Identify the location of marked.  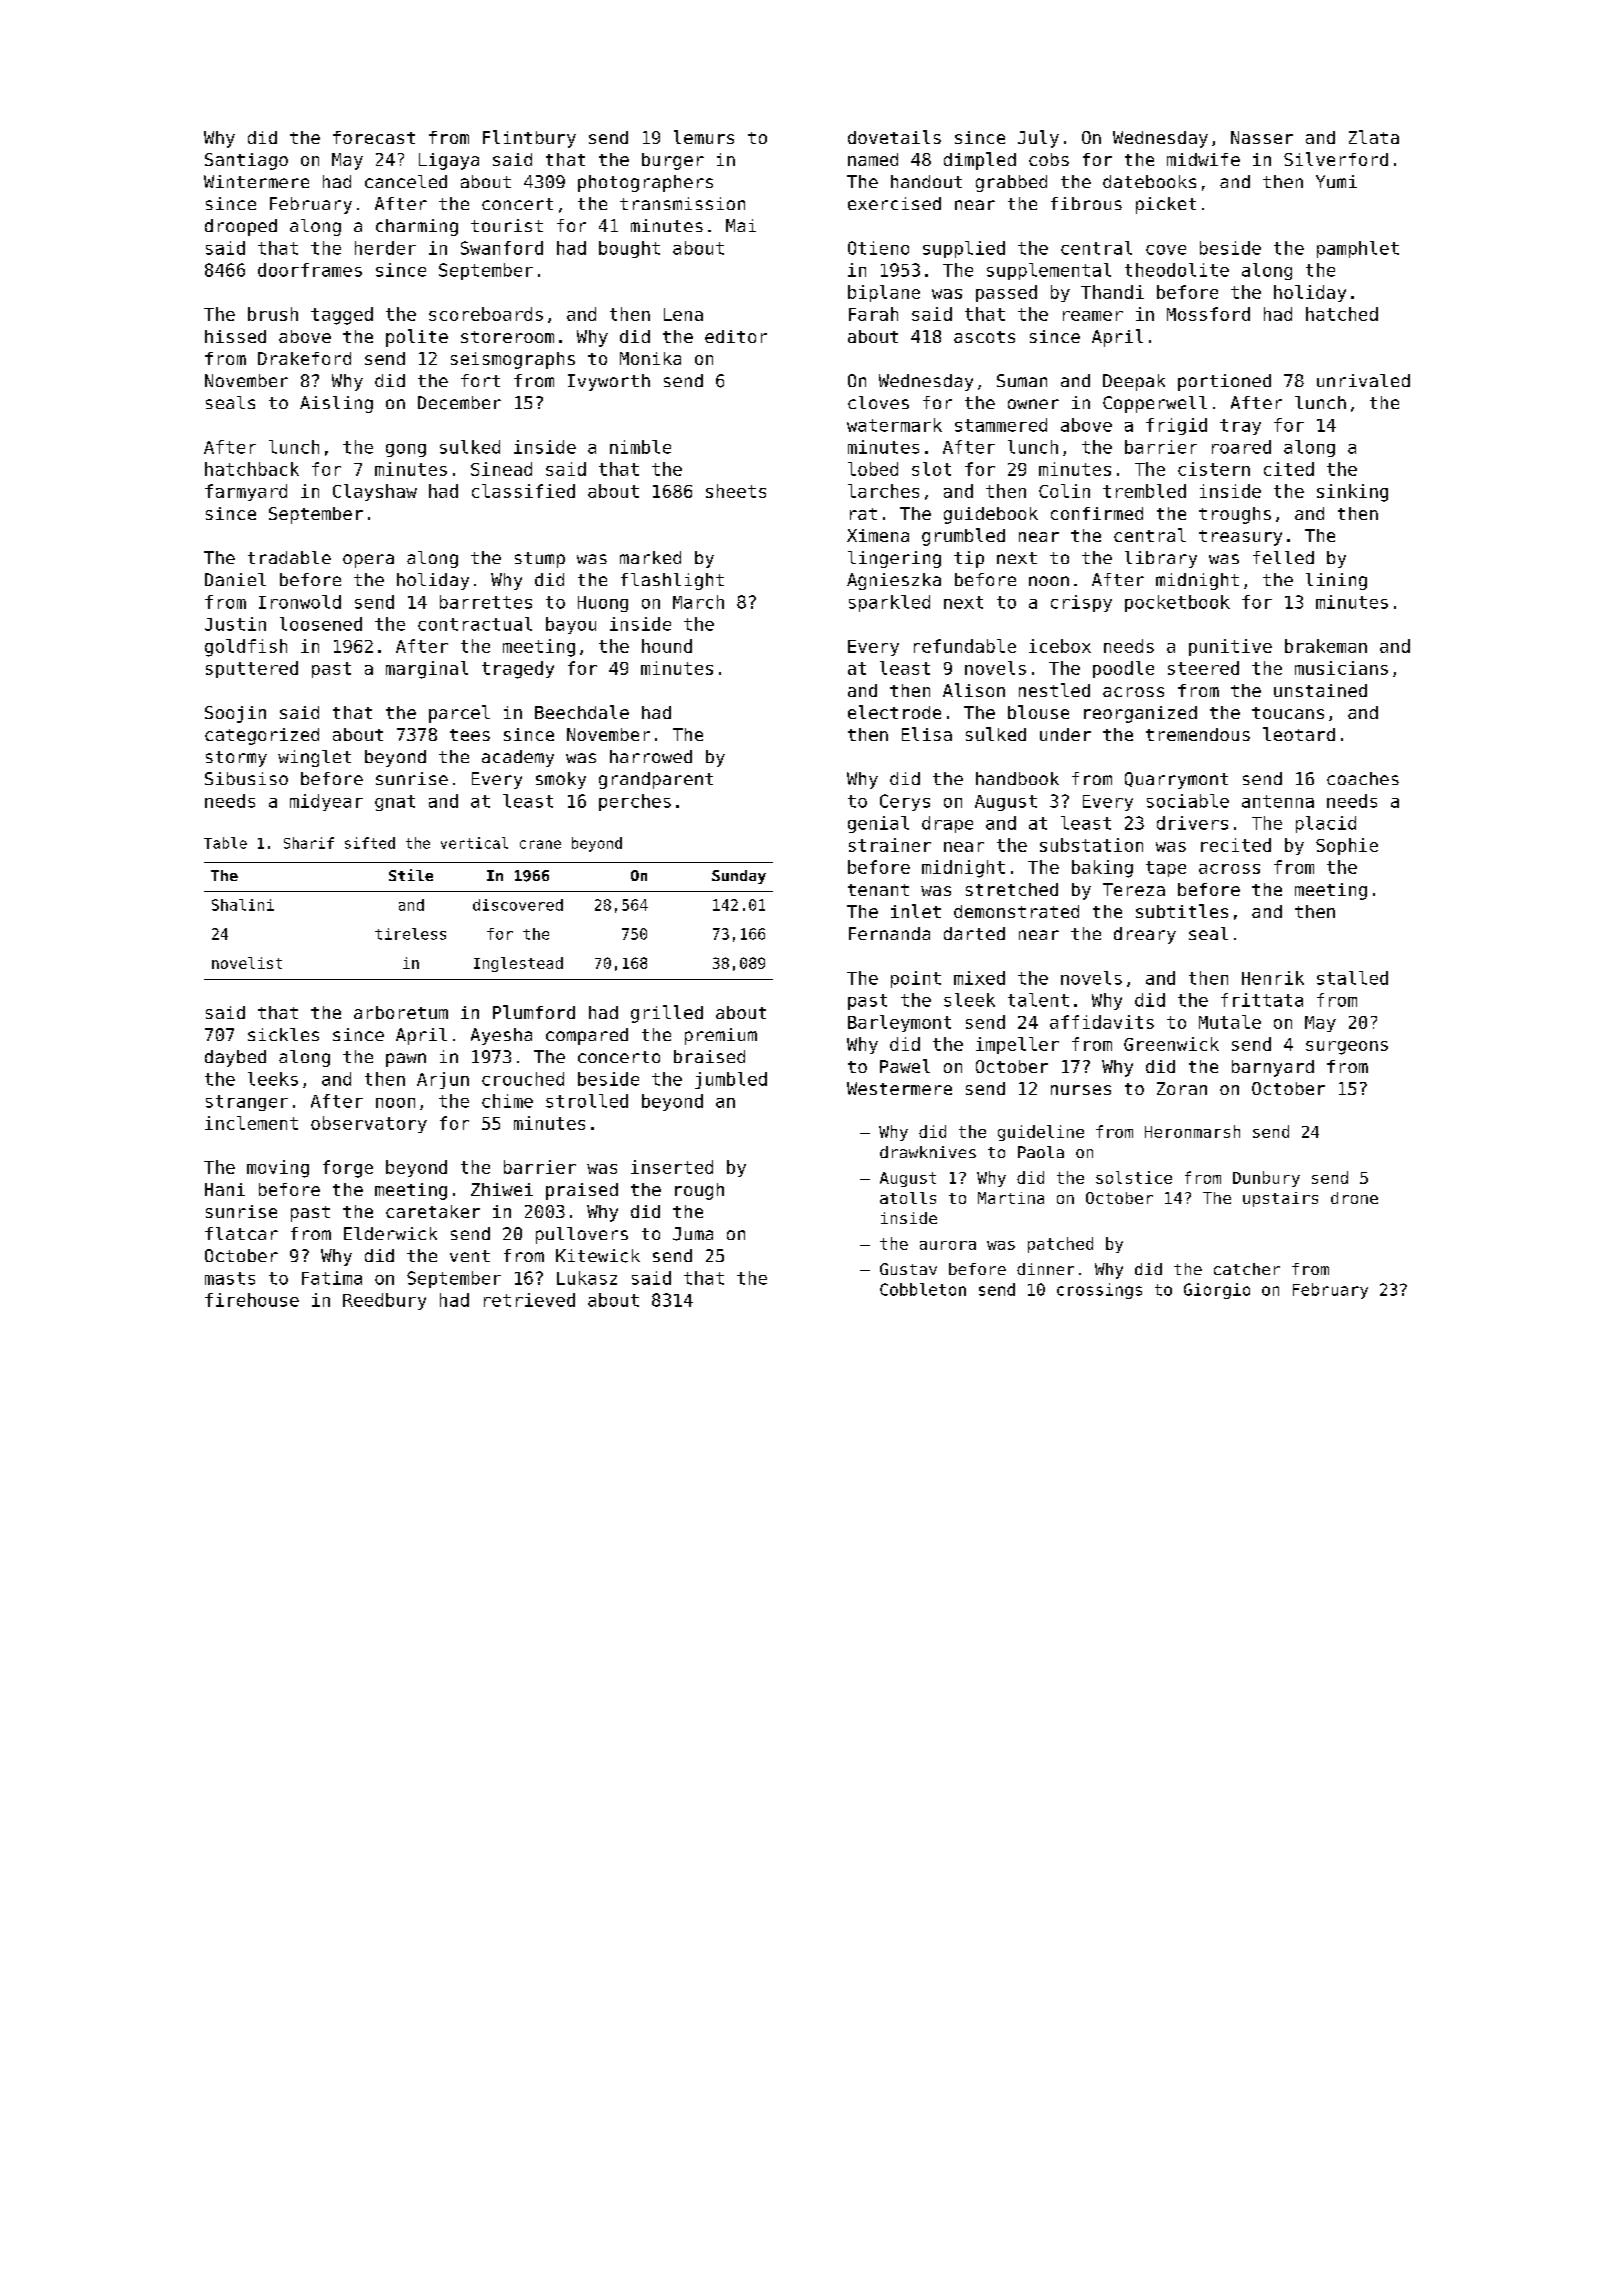
(650, 557).
